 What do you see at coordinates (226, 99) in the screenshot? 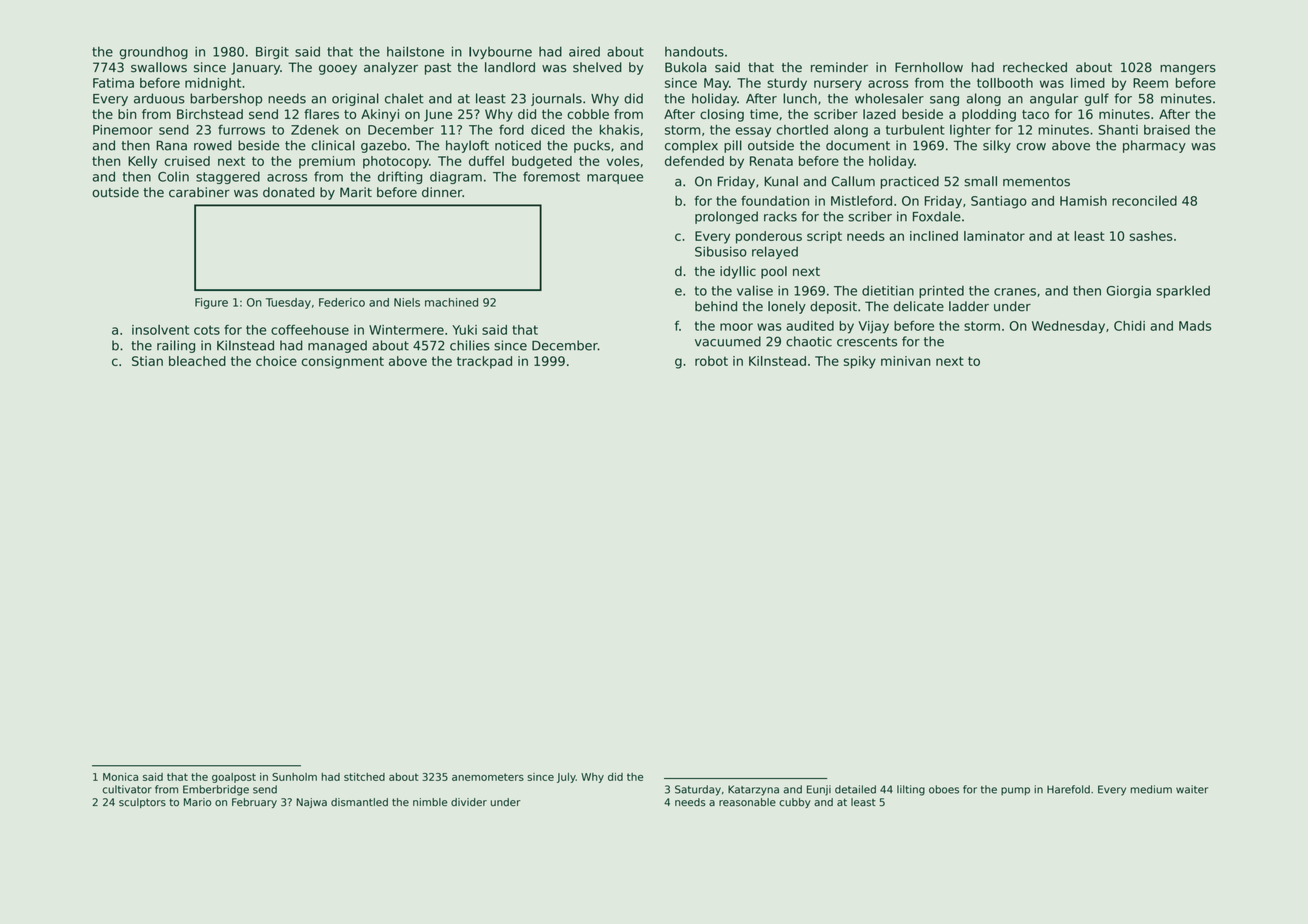
I see `barbershop` at bounding box center [226, 99].
